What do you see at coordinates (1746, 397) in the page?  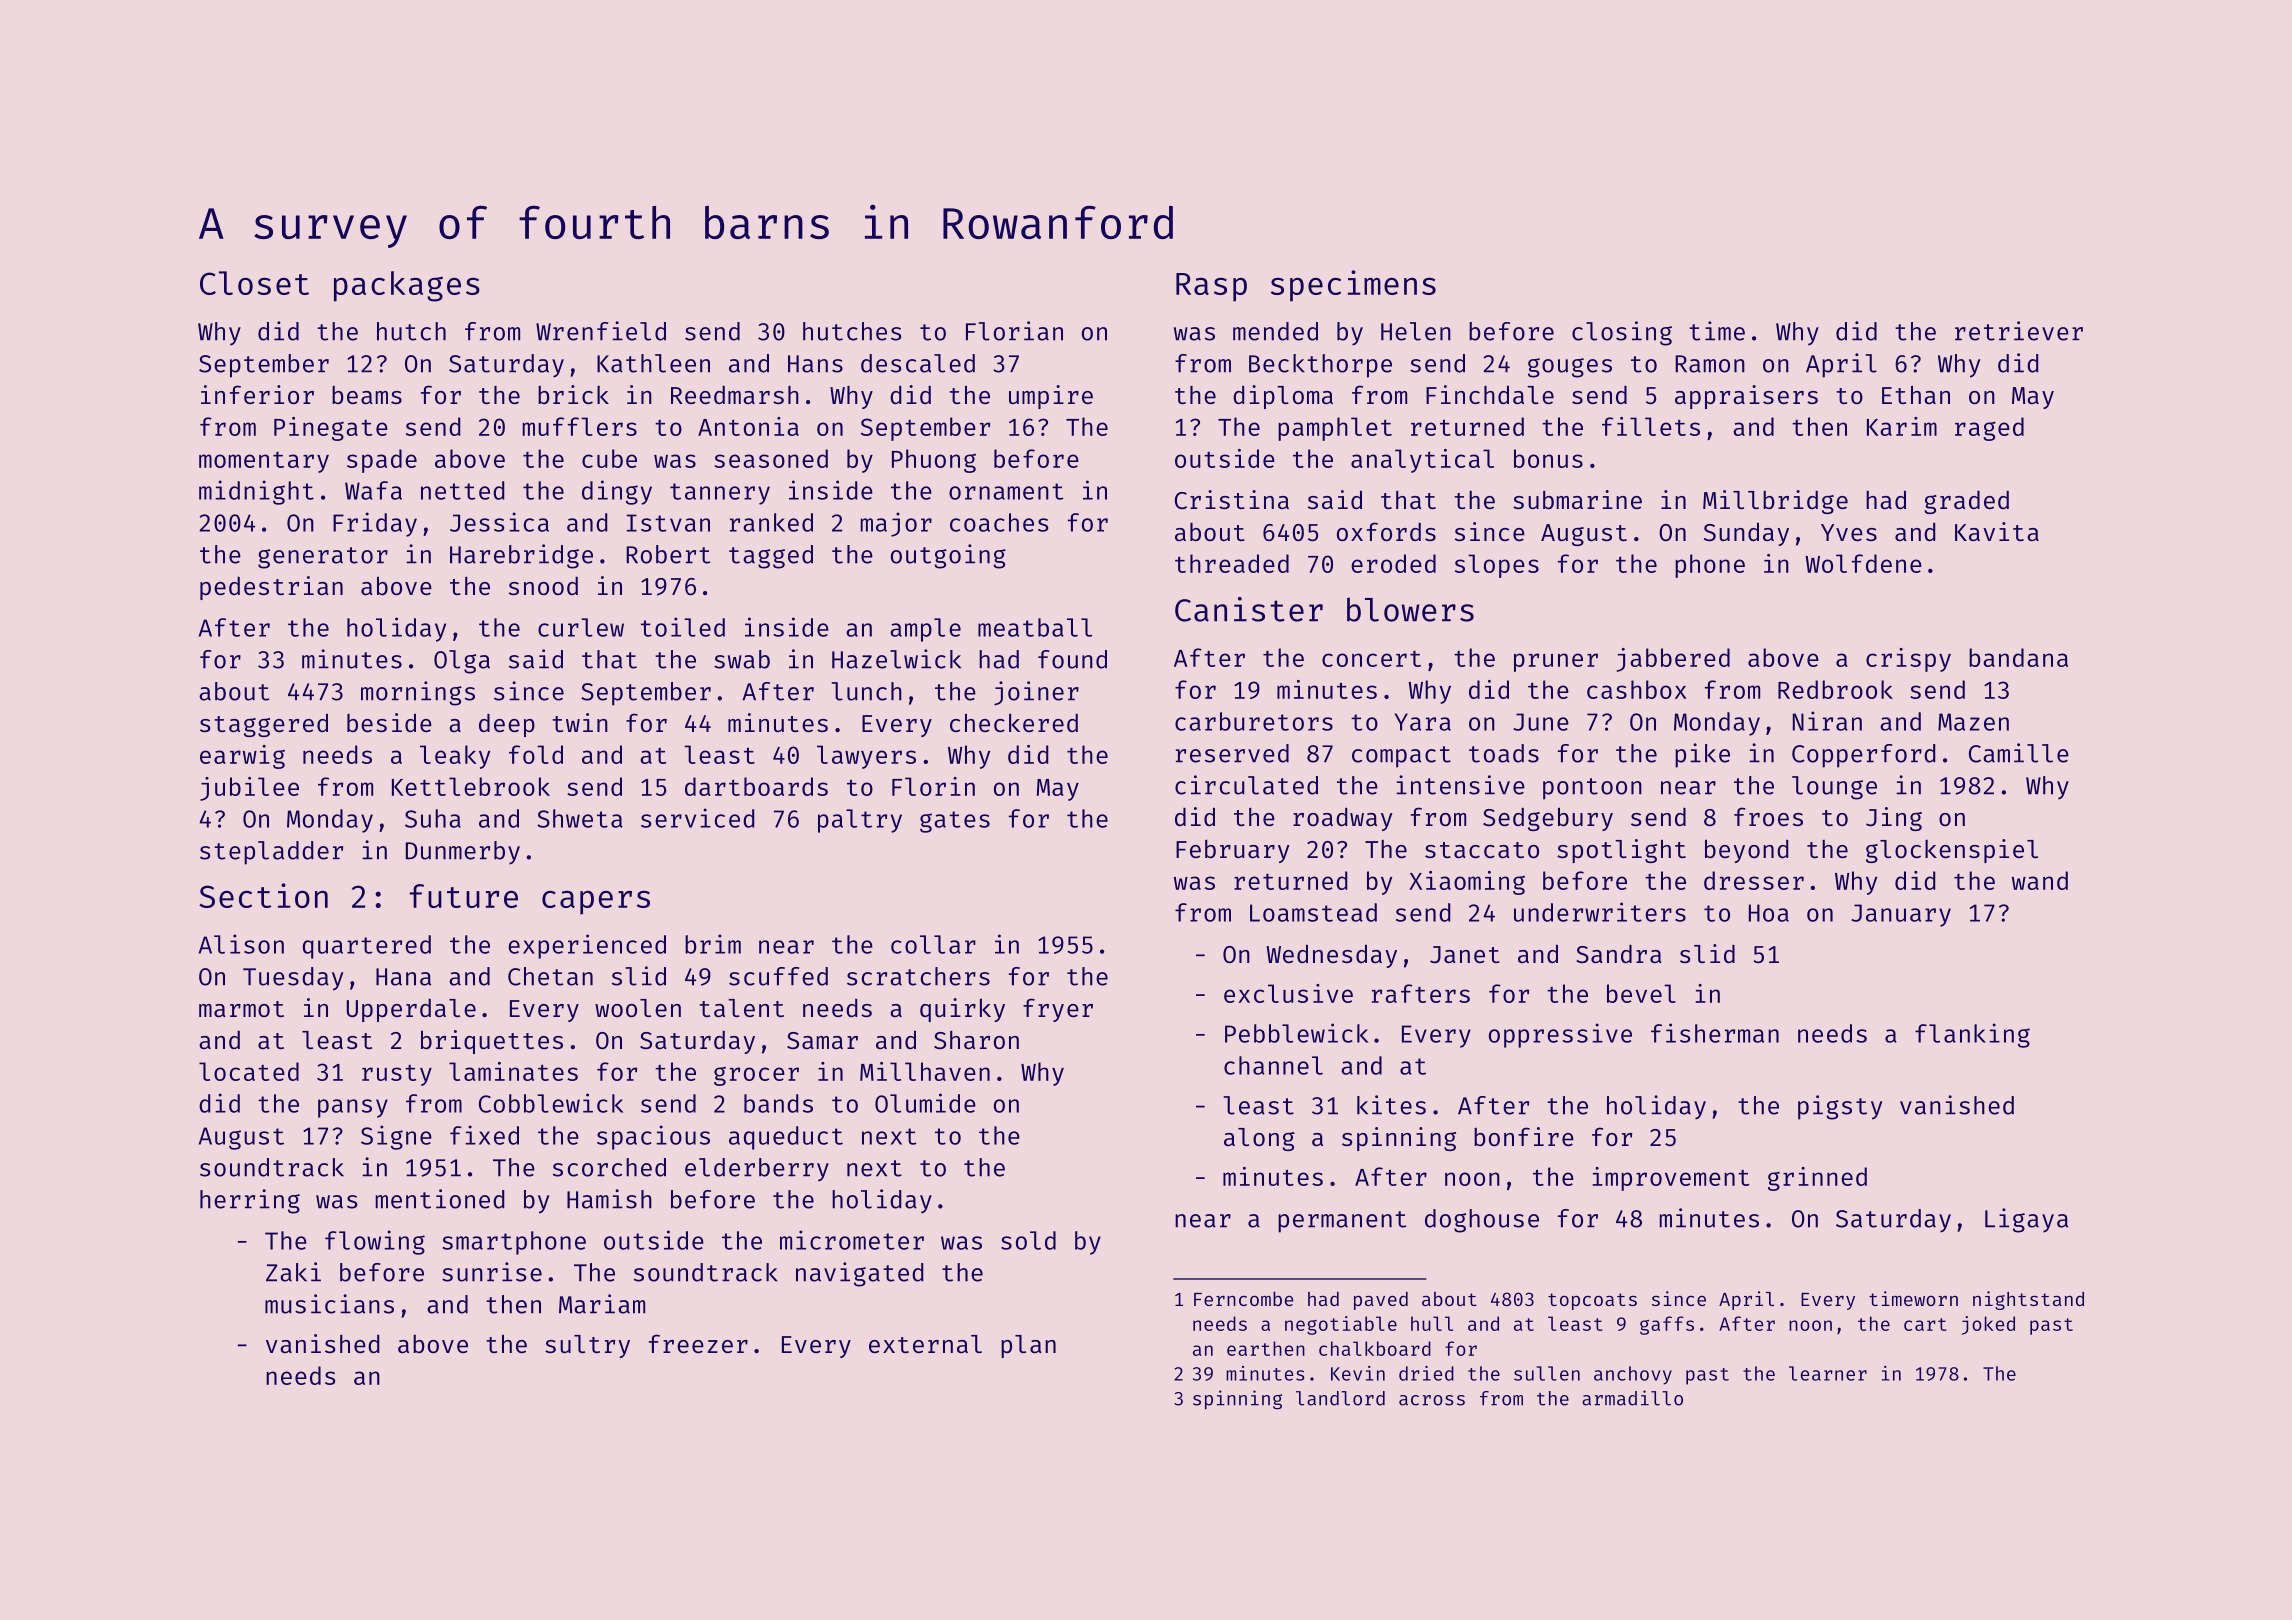 I see `appraisers` at bounding box center [1746, 397].
